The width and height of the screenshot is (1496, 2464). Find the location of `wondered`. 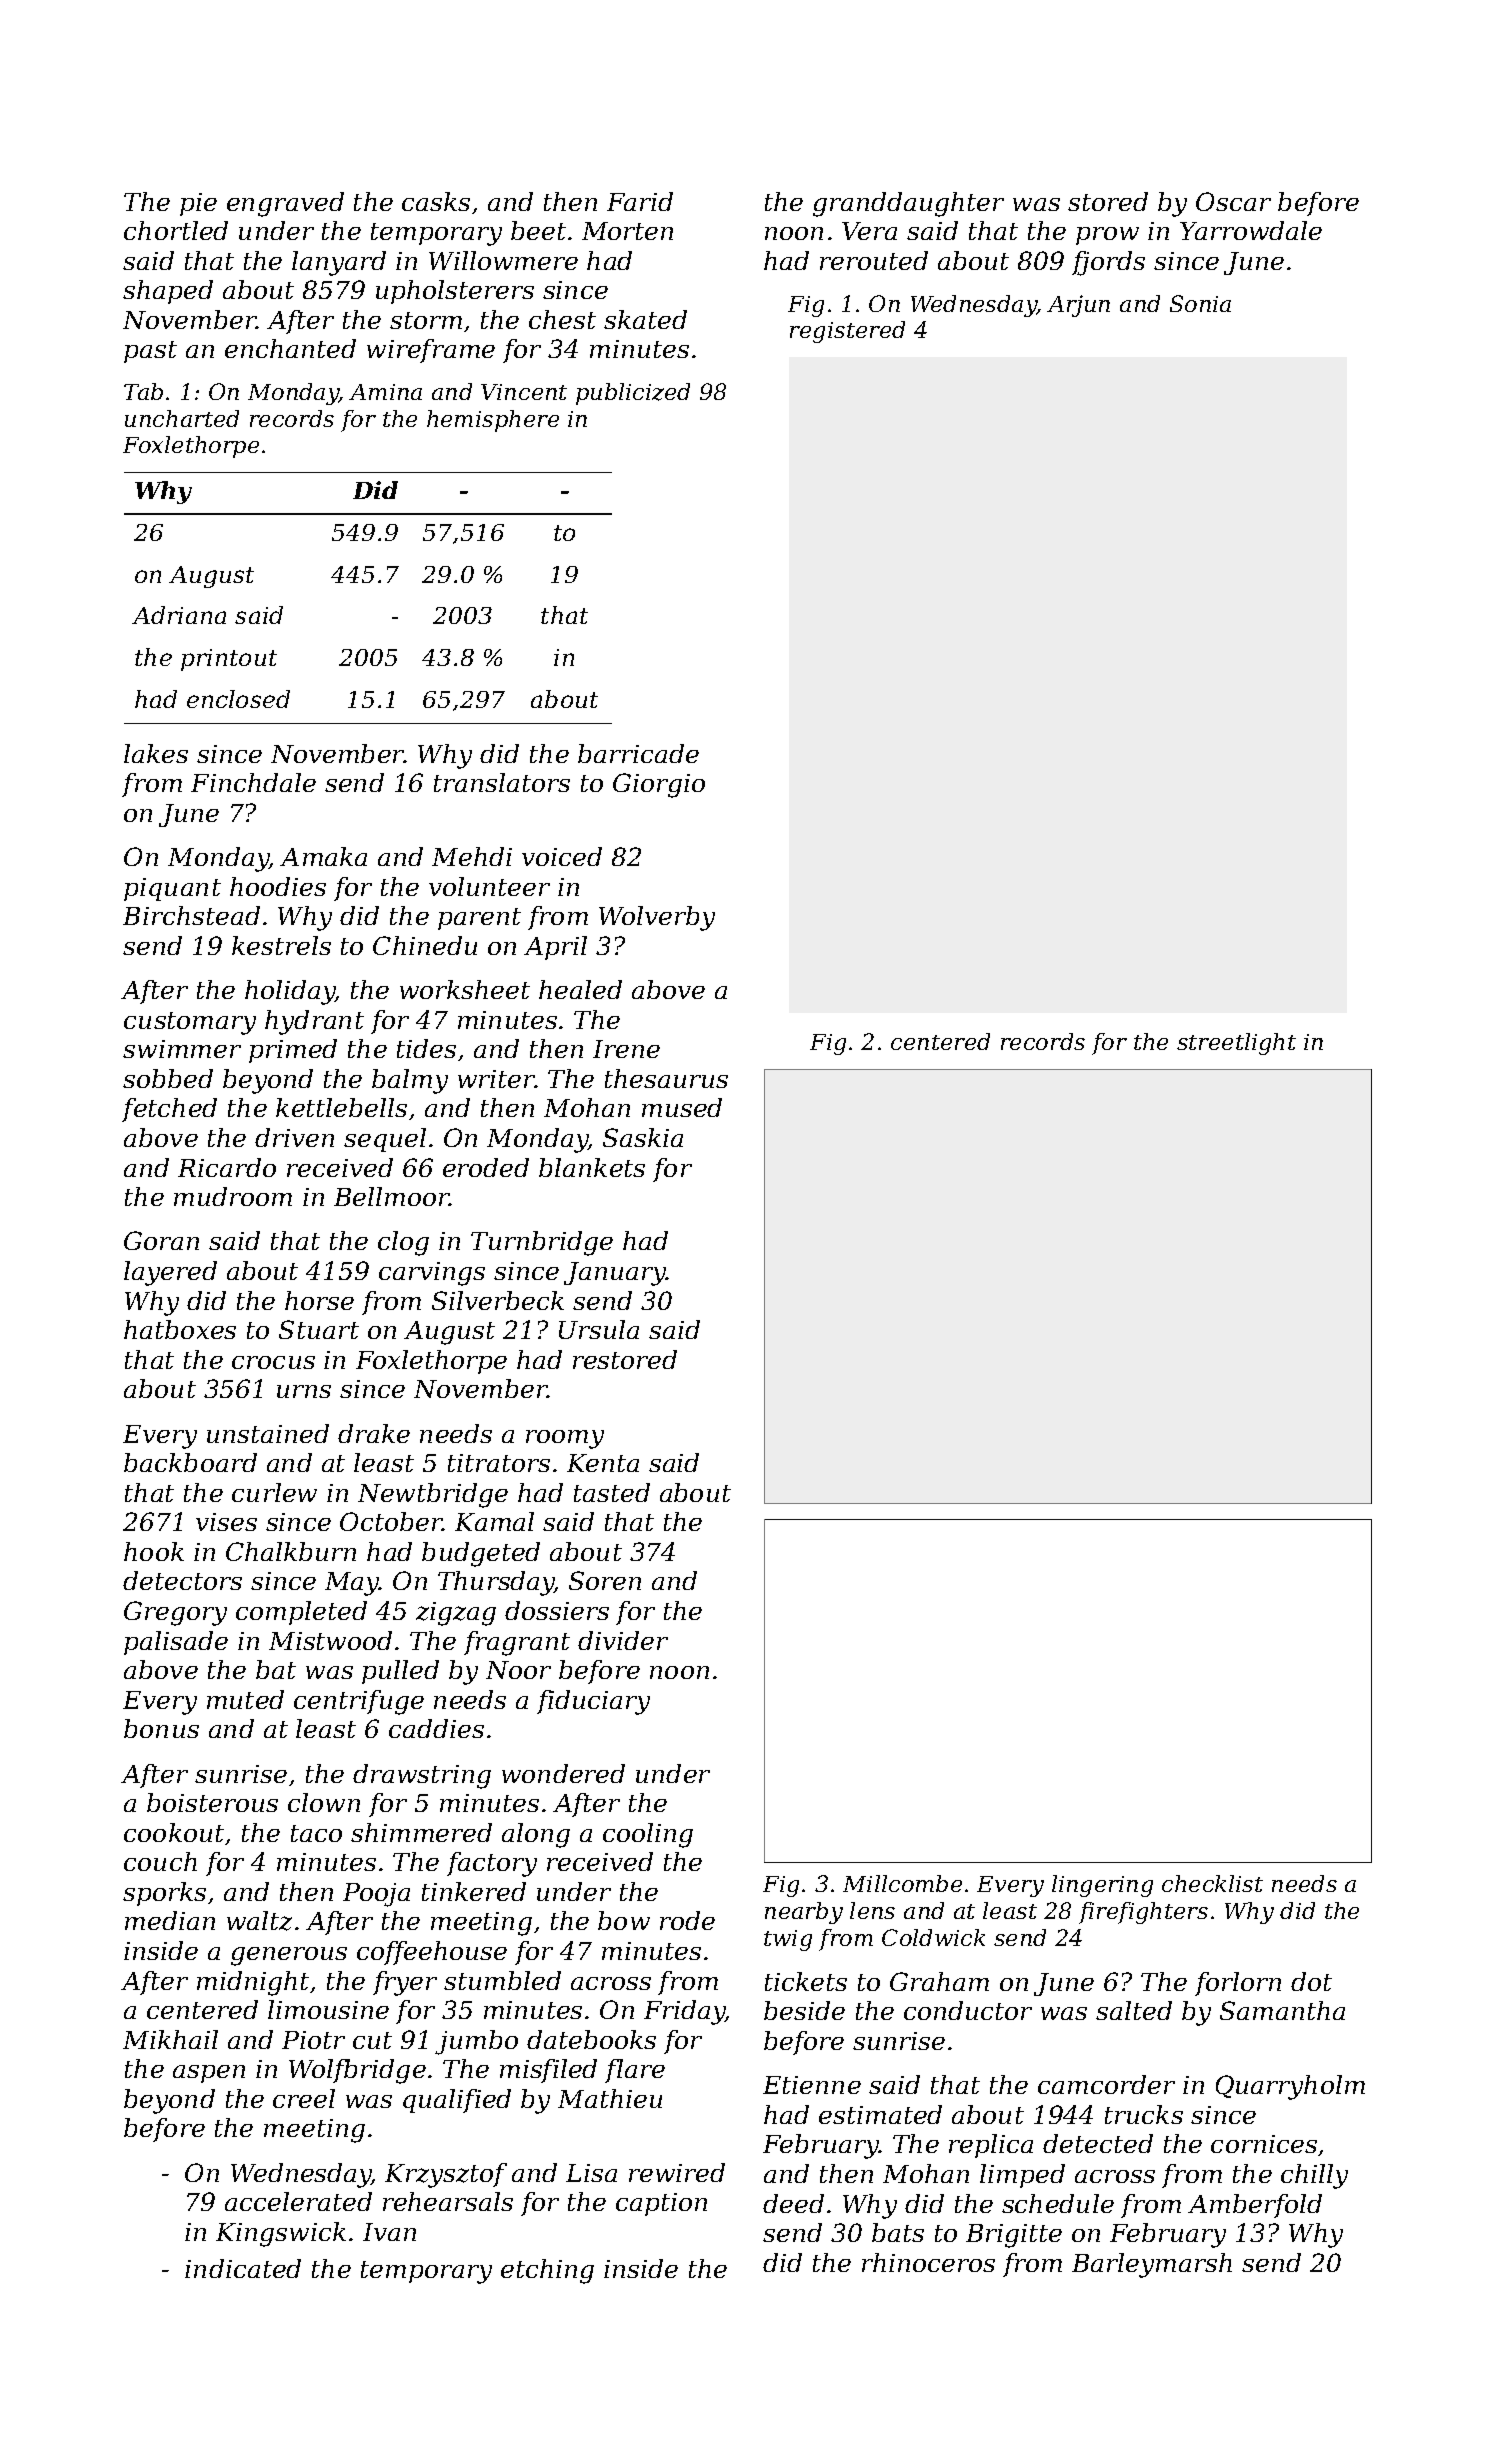

wondered is located at coordinates (563, 1773).
